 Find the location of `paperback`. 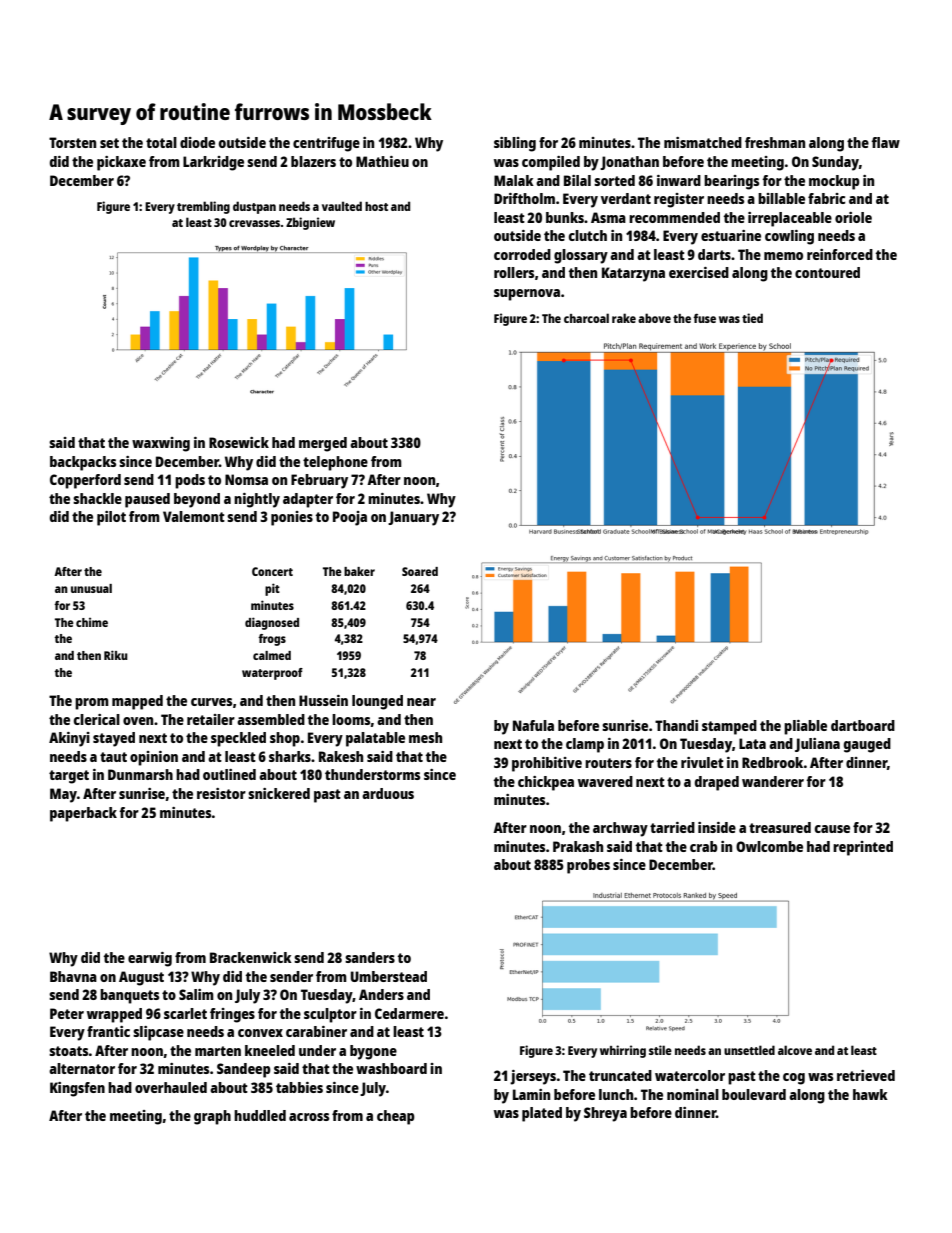

paperback is located at coordinates (83, 814).
